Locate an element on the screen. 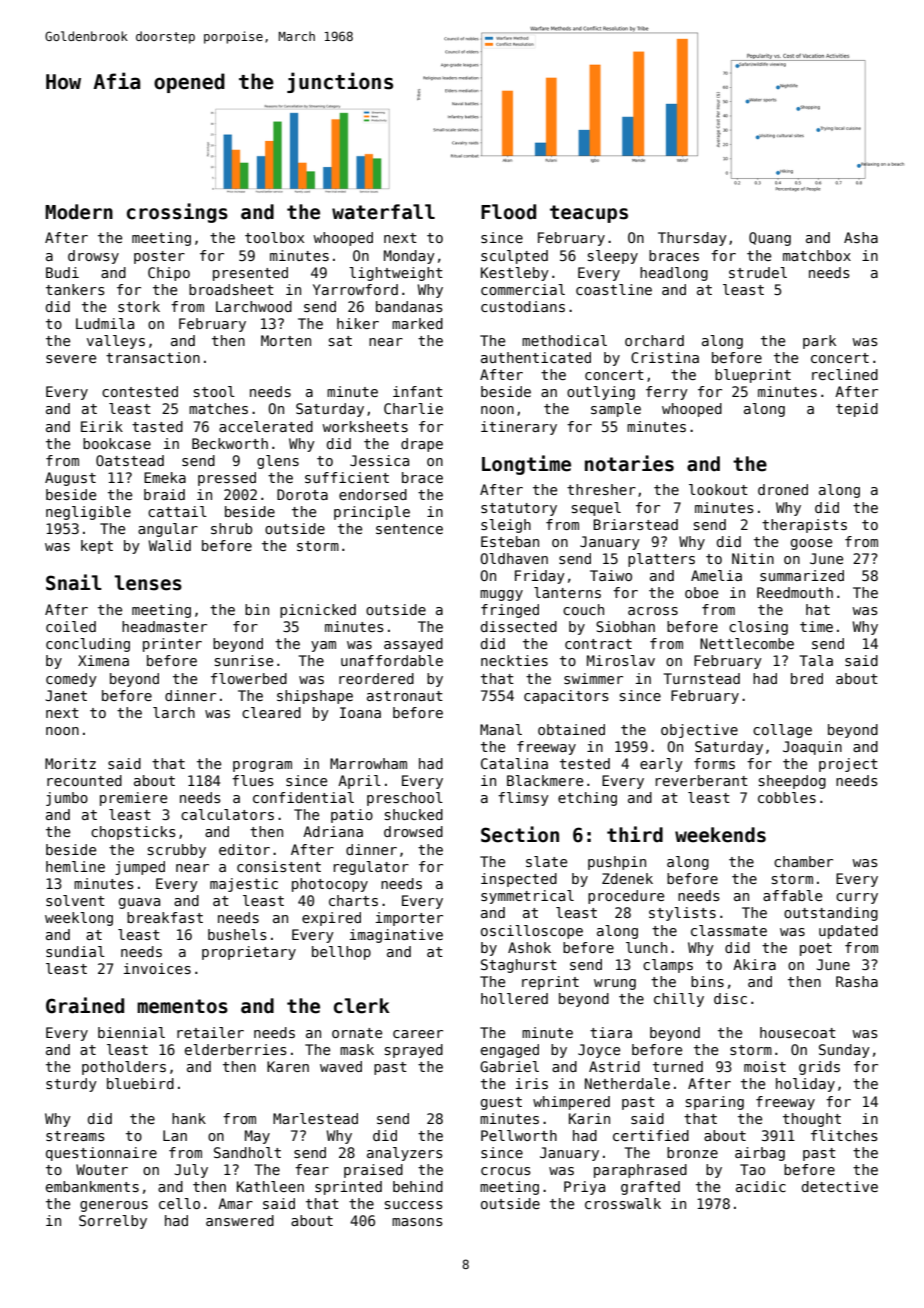 The image size is (924, 1308). Snail is located at coordinates (74, 582).
